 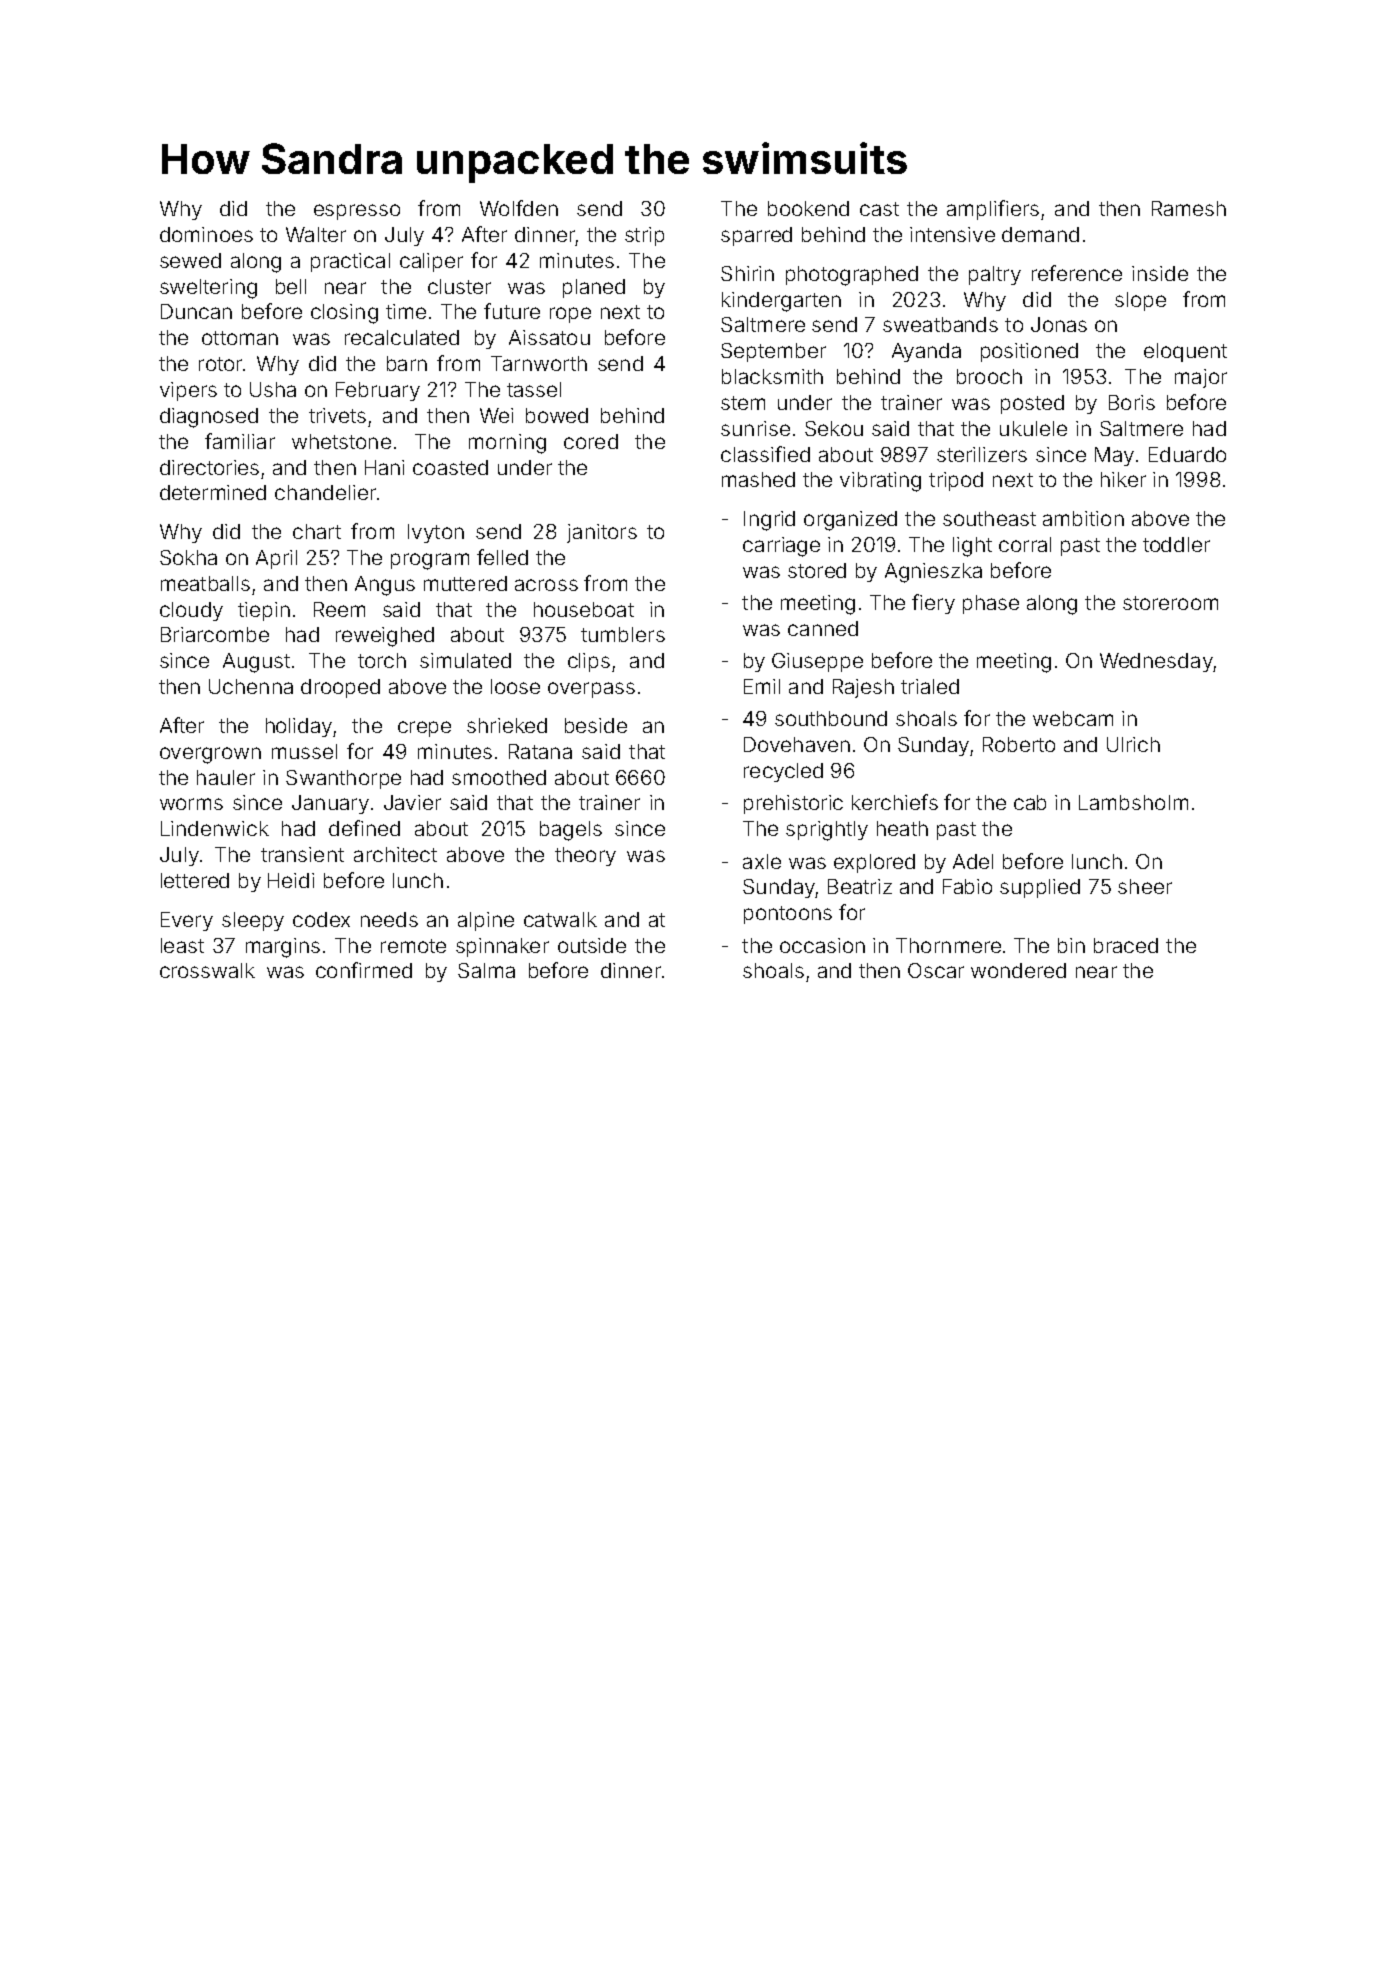 I want to click on chart, so click(x=317, y=531).
